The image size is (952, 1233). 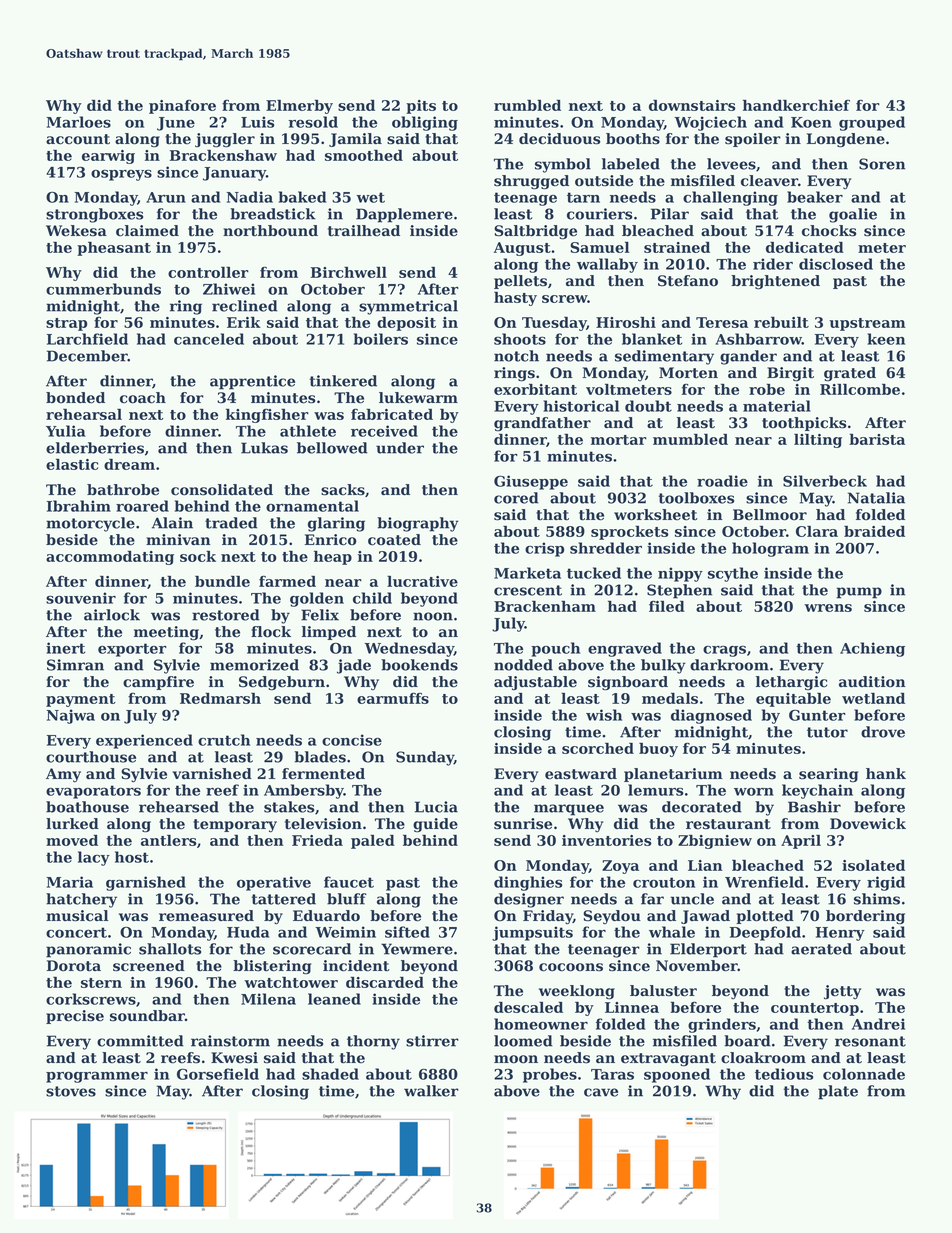 I want to click on Lucia, so click(x=436, y=807).
